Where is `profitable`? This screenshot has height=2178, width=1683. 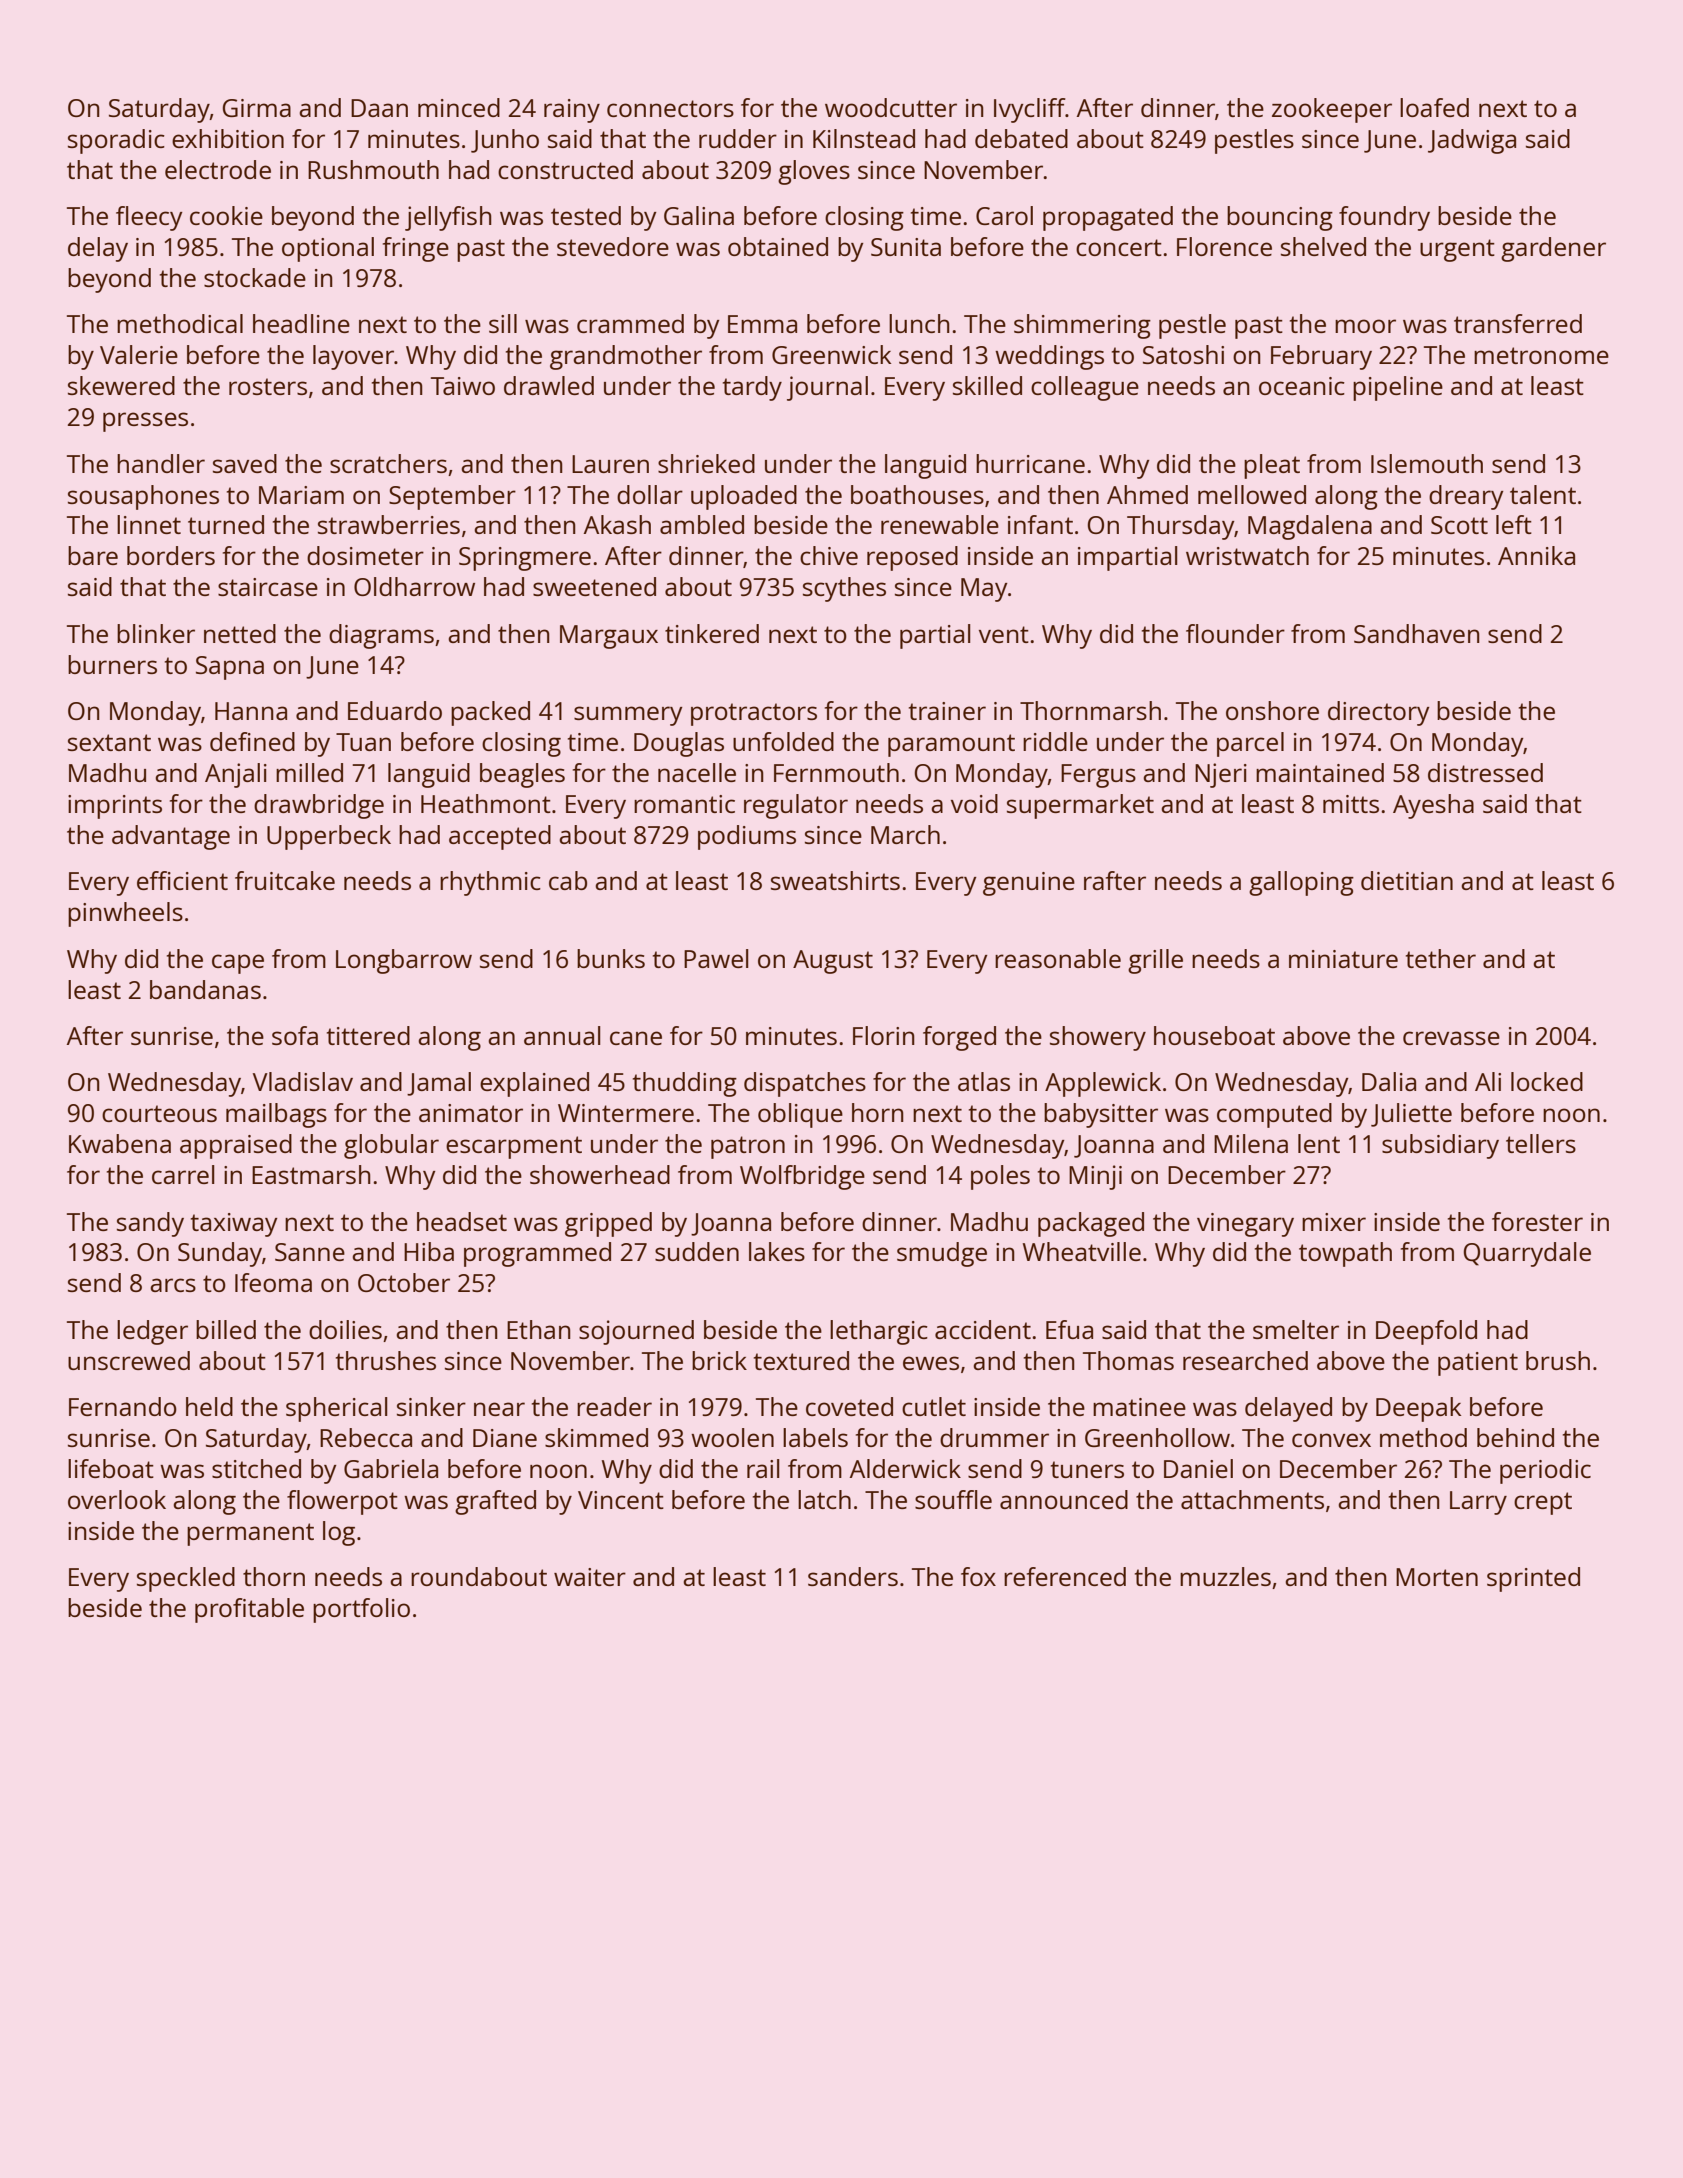 profitable is located at coordinates (249, 1610).
